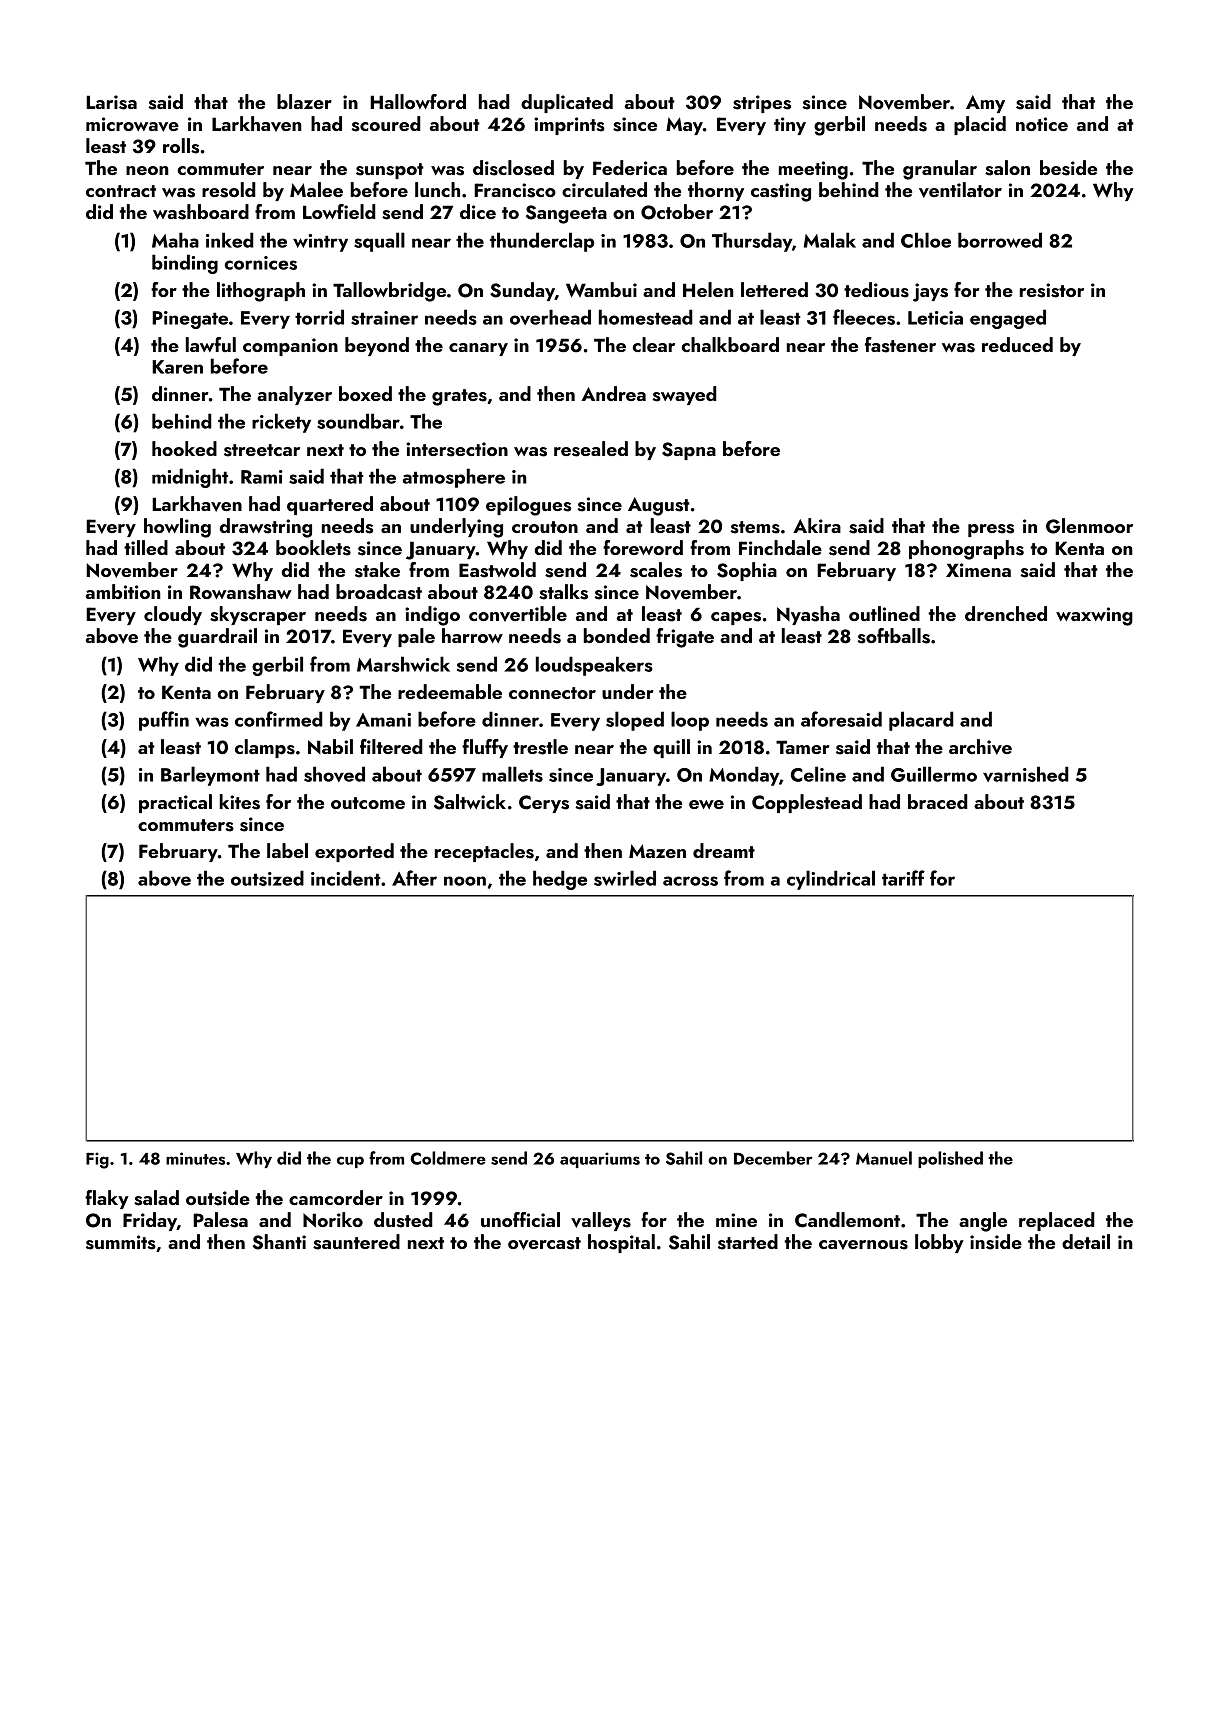  What do you see at coordinates (685, 395) in the page?
I see `swayed` at bounding box center [685, 395].
